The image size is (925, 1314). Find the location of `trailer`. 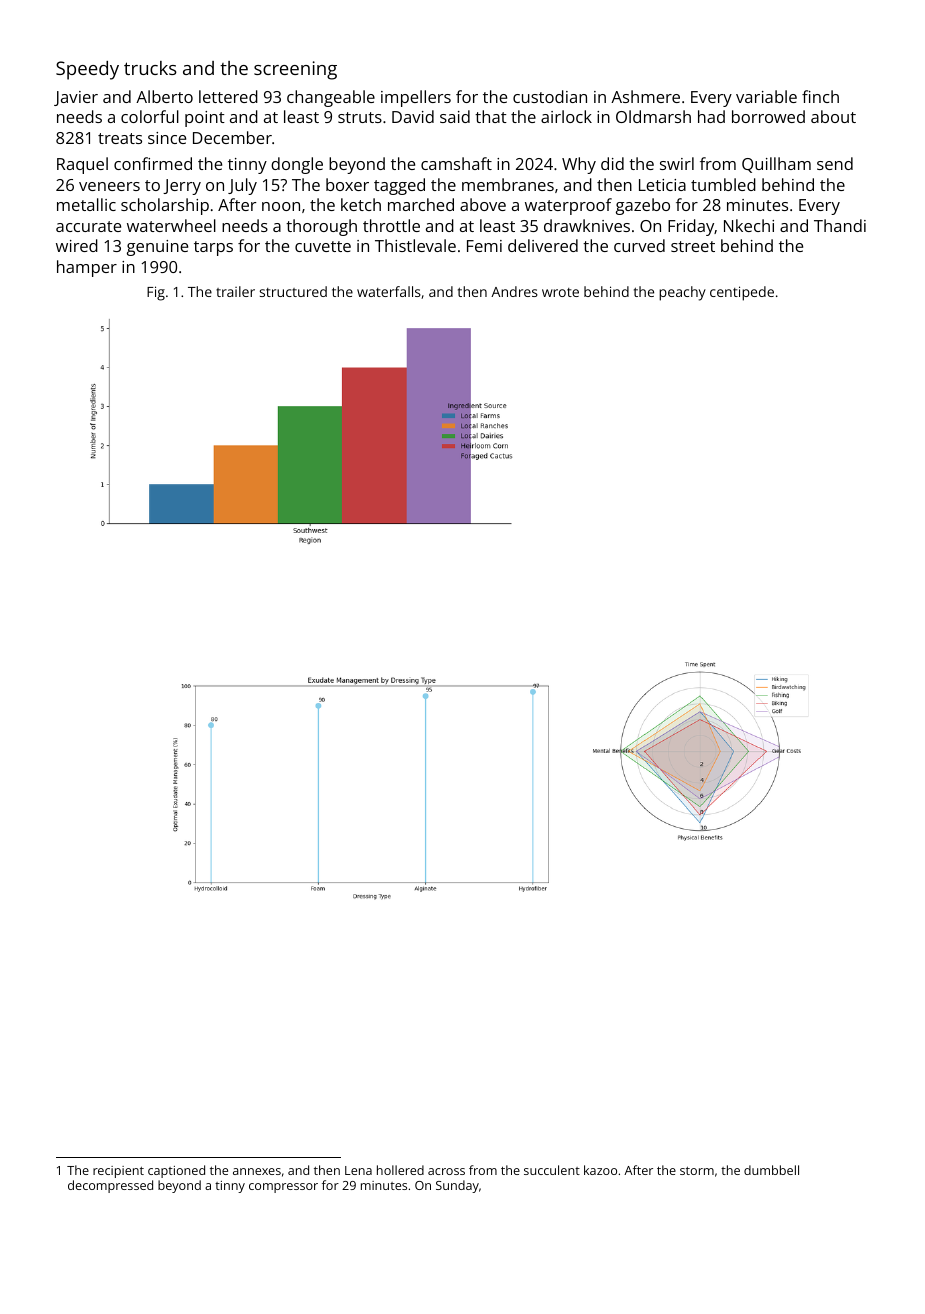

trailer is located at coordinates (235, 291).
